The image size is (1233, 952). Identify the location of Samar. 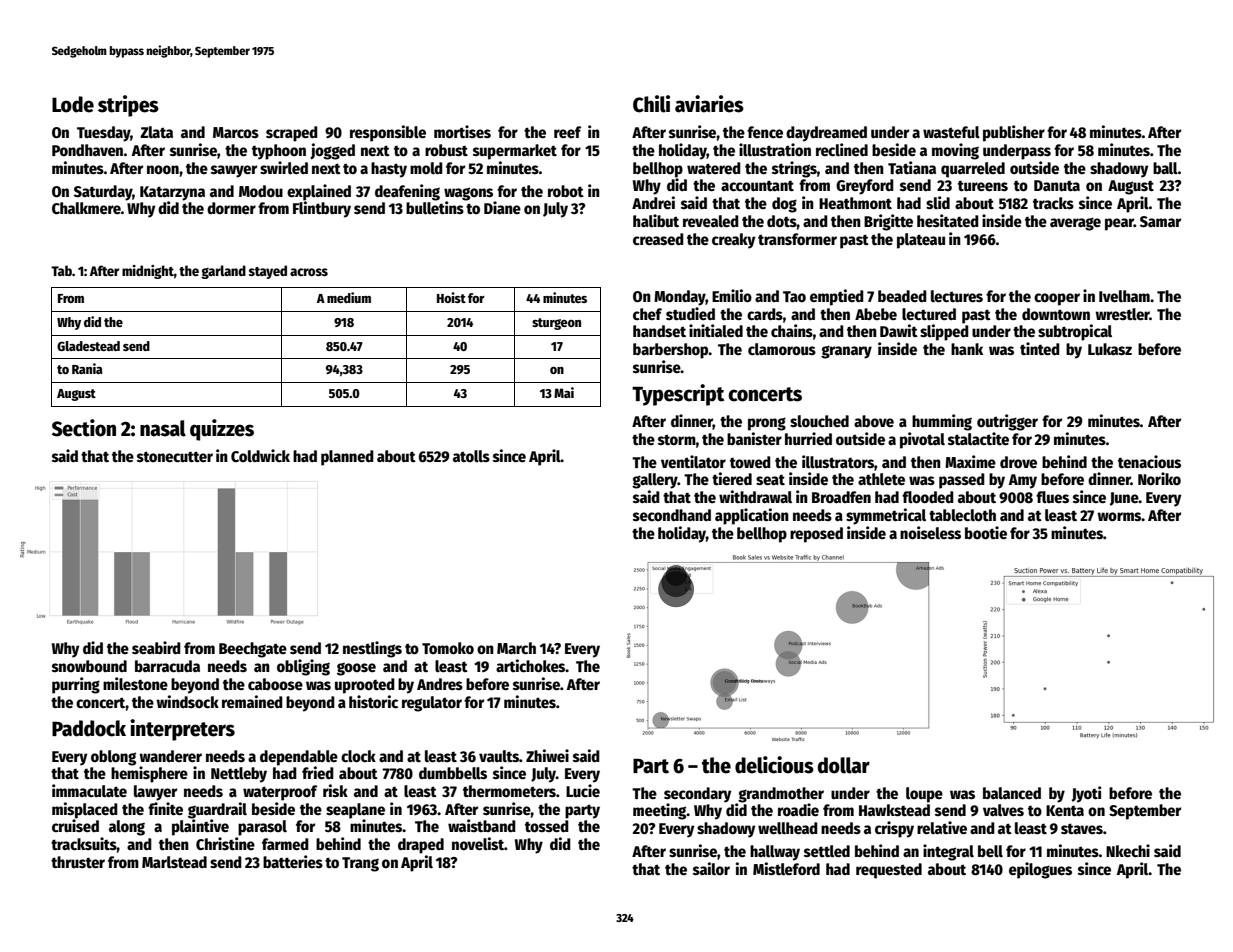
(1160, 222).
